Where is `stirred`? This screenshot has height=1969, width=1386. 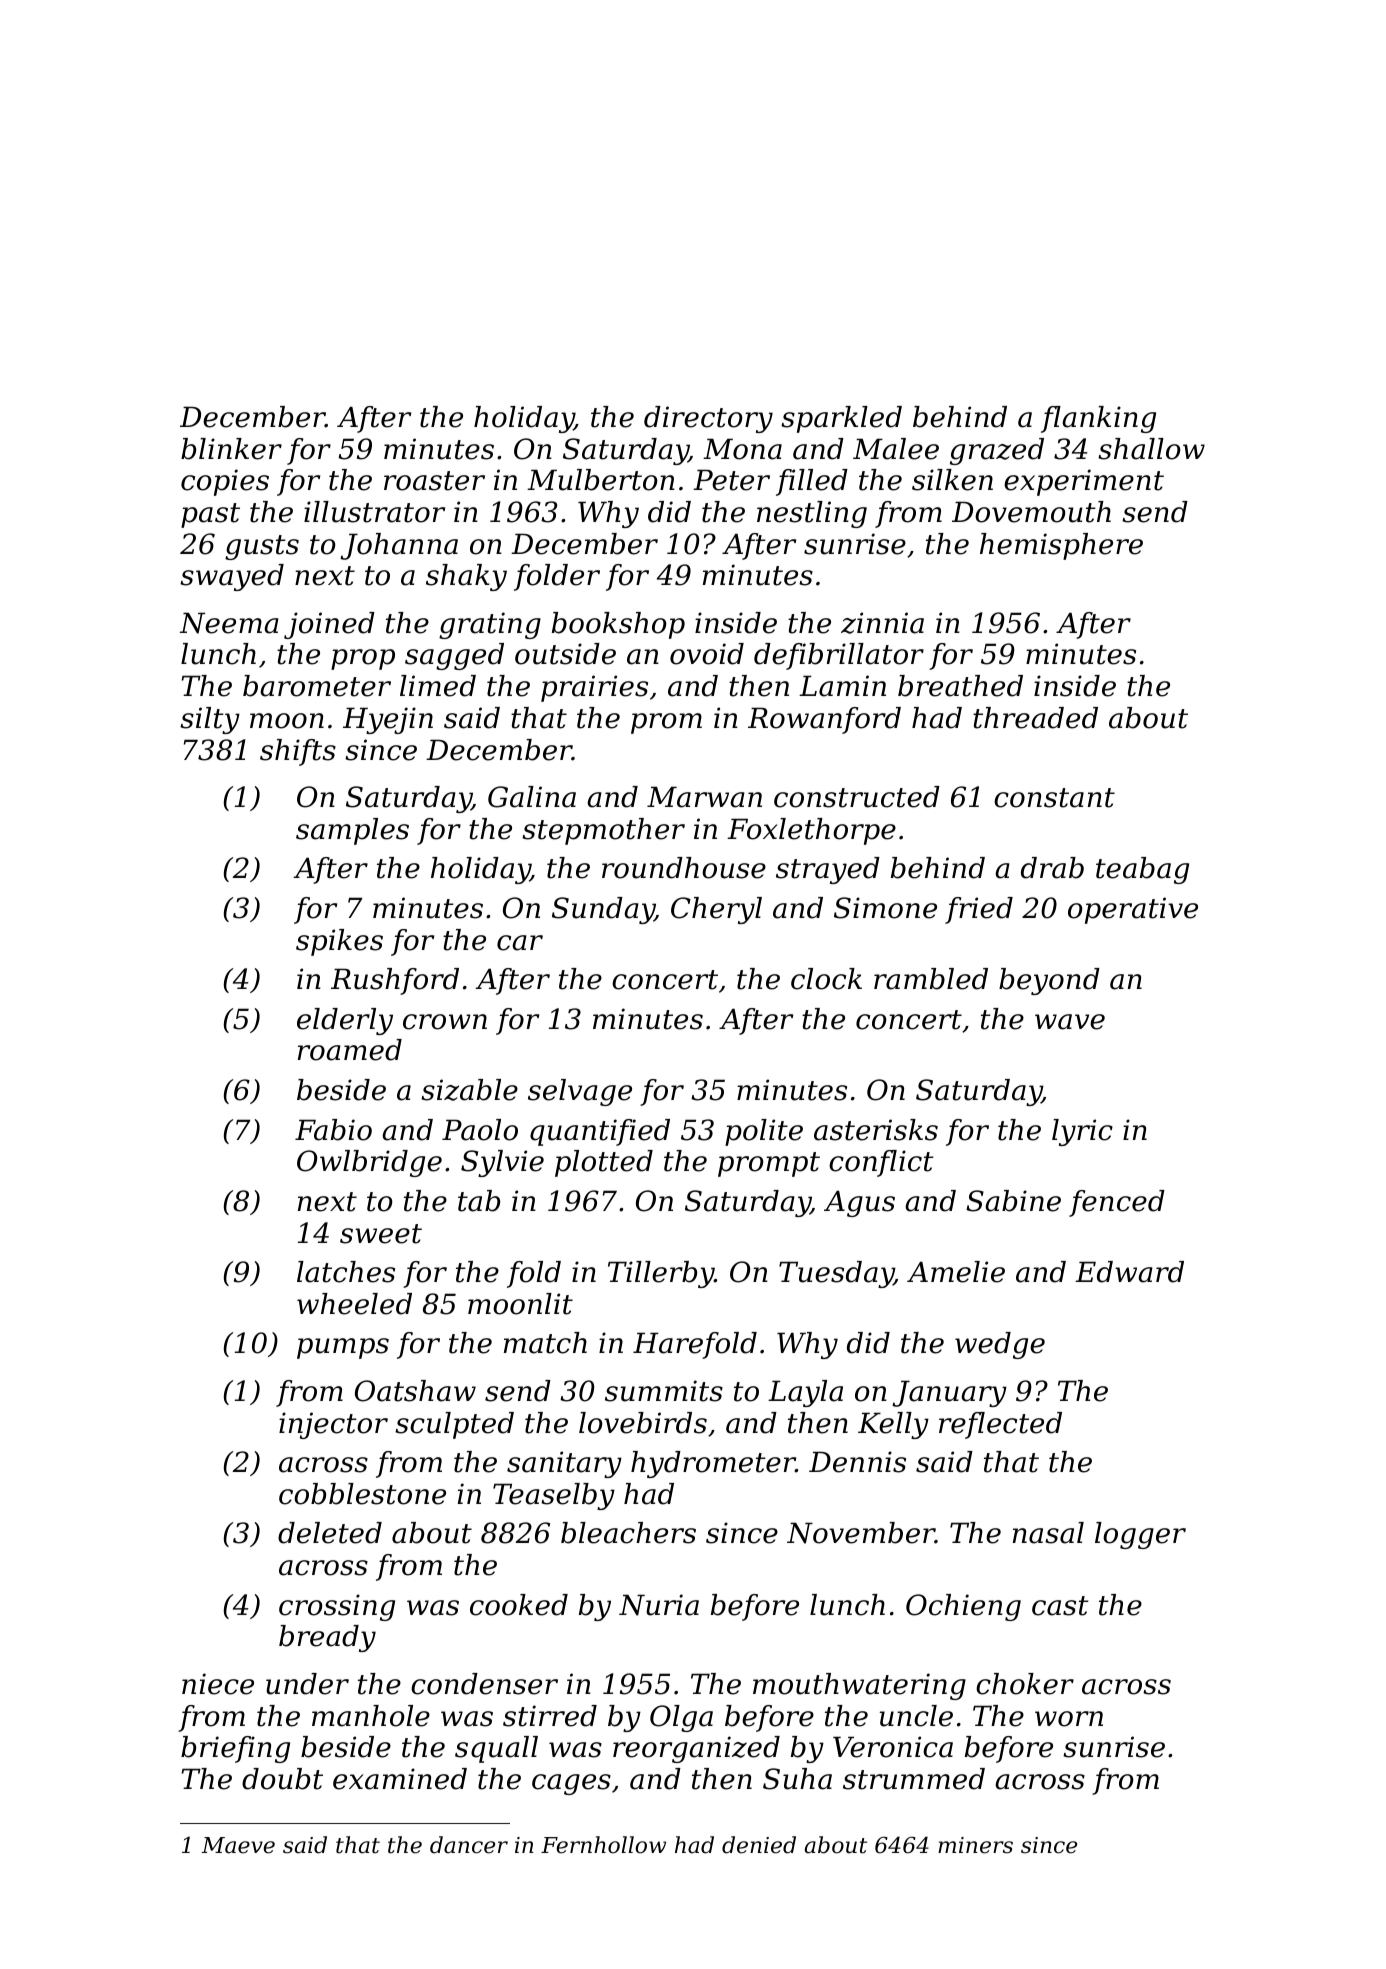
stirred is located at coordinates (550, 1716).
